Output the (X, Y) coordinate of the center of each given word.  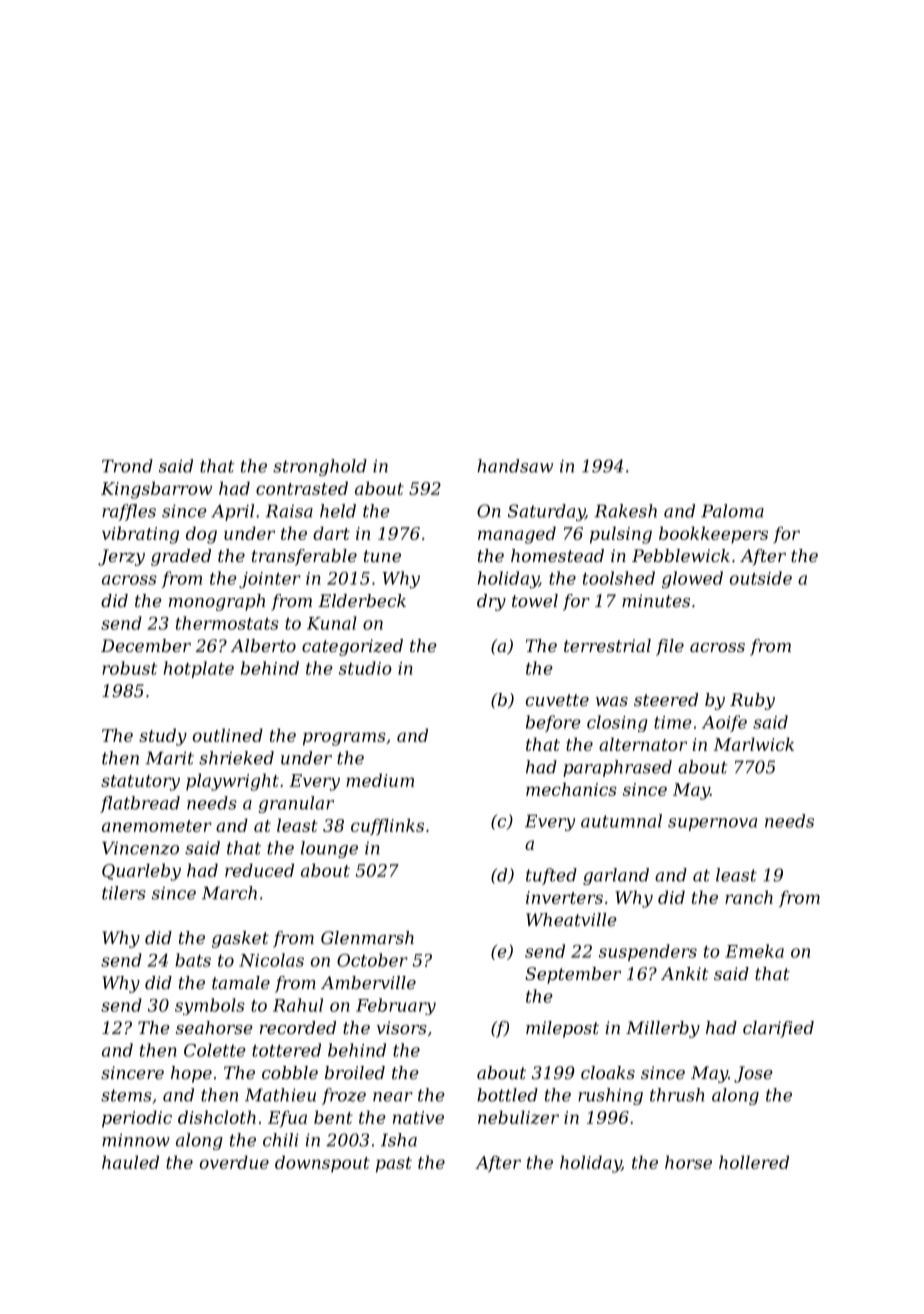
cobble (290, 1072)
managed (517, 535)
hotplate (199, 669)
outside (761, 578)
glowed (692, 580)
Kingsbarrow (156, 490)
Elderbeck (362, 600)
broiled (355, 1072)
